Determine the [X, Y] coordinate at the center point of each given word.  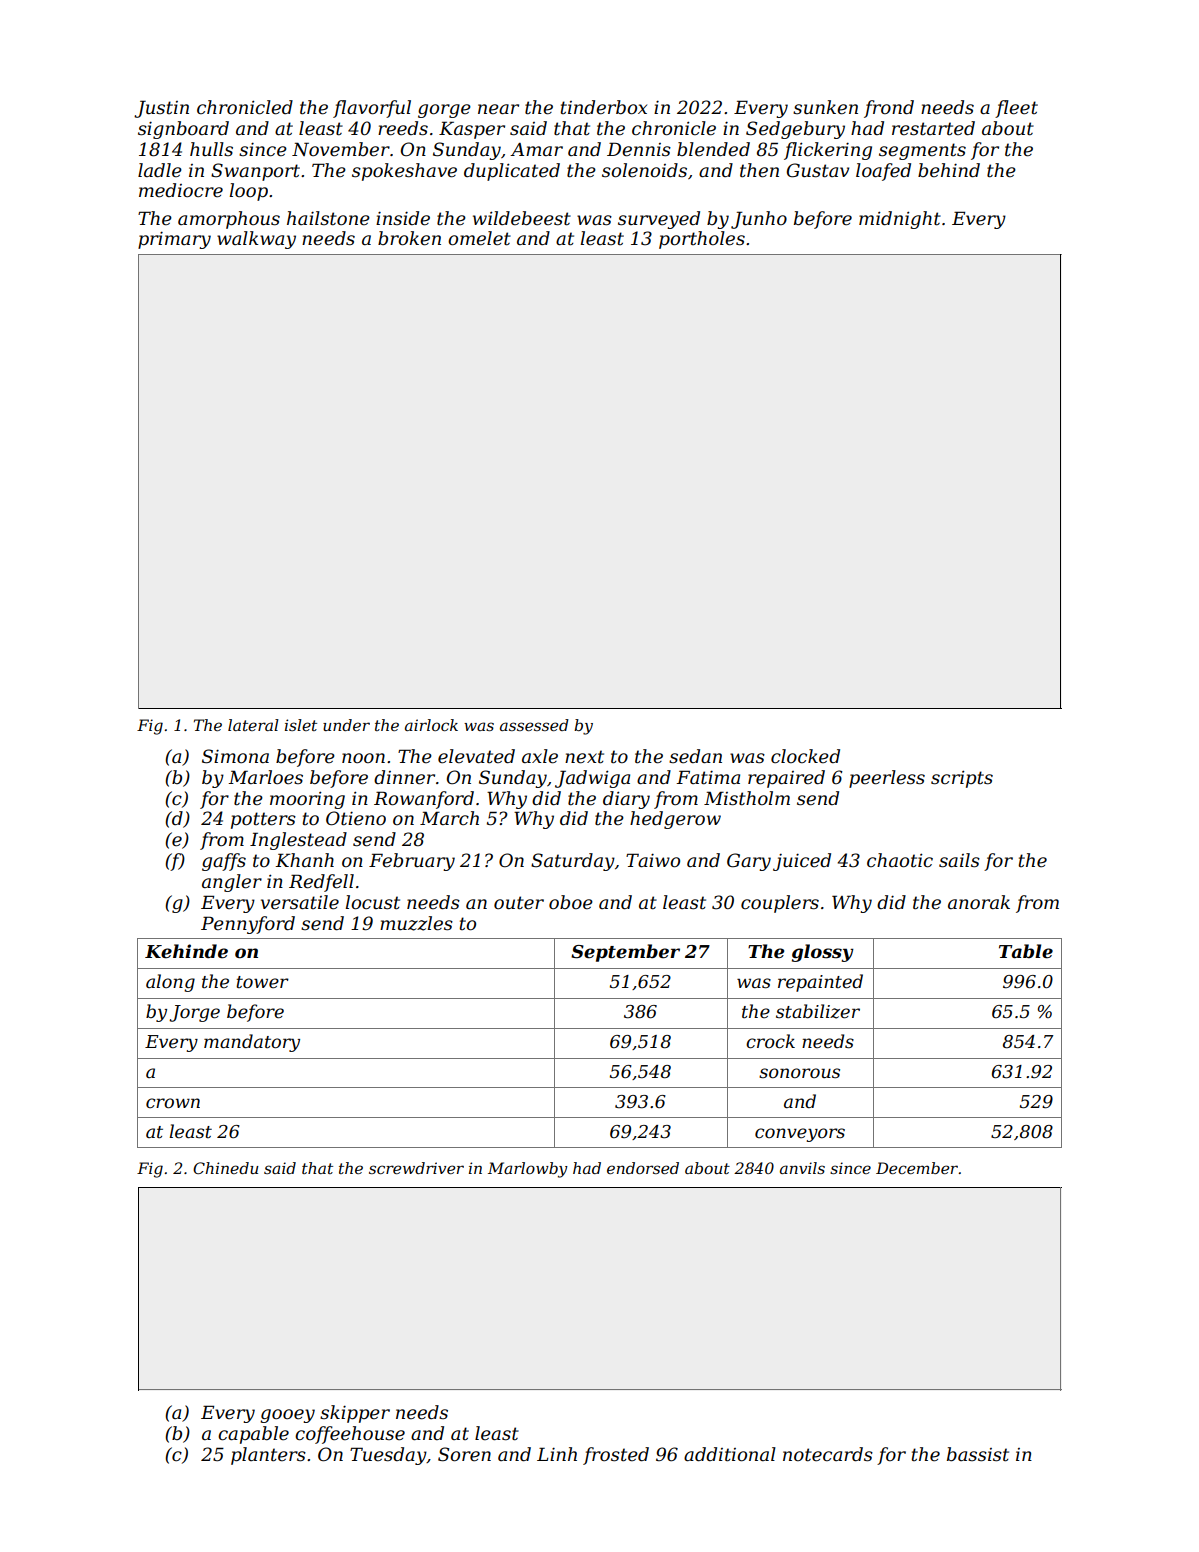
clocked [805, 756]
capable [253, 1435]
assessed [534, 725]
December [917, 1168]
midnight [900, 220]
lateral [253, 725]
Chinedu [226, 1168]
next [584, 757]
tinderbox [604, 107]
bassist [978, 1454]
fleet [1016, 109]
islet [301, 725]
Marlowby [528, 1170]
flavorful [372, 109]
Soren [464, 1454]
